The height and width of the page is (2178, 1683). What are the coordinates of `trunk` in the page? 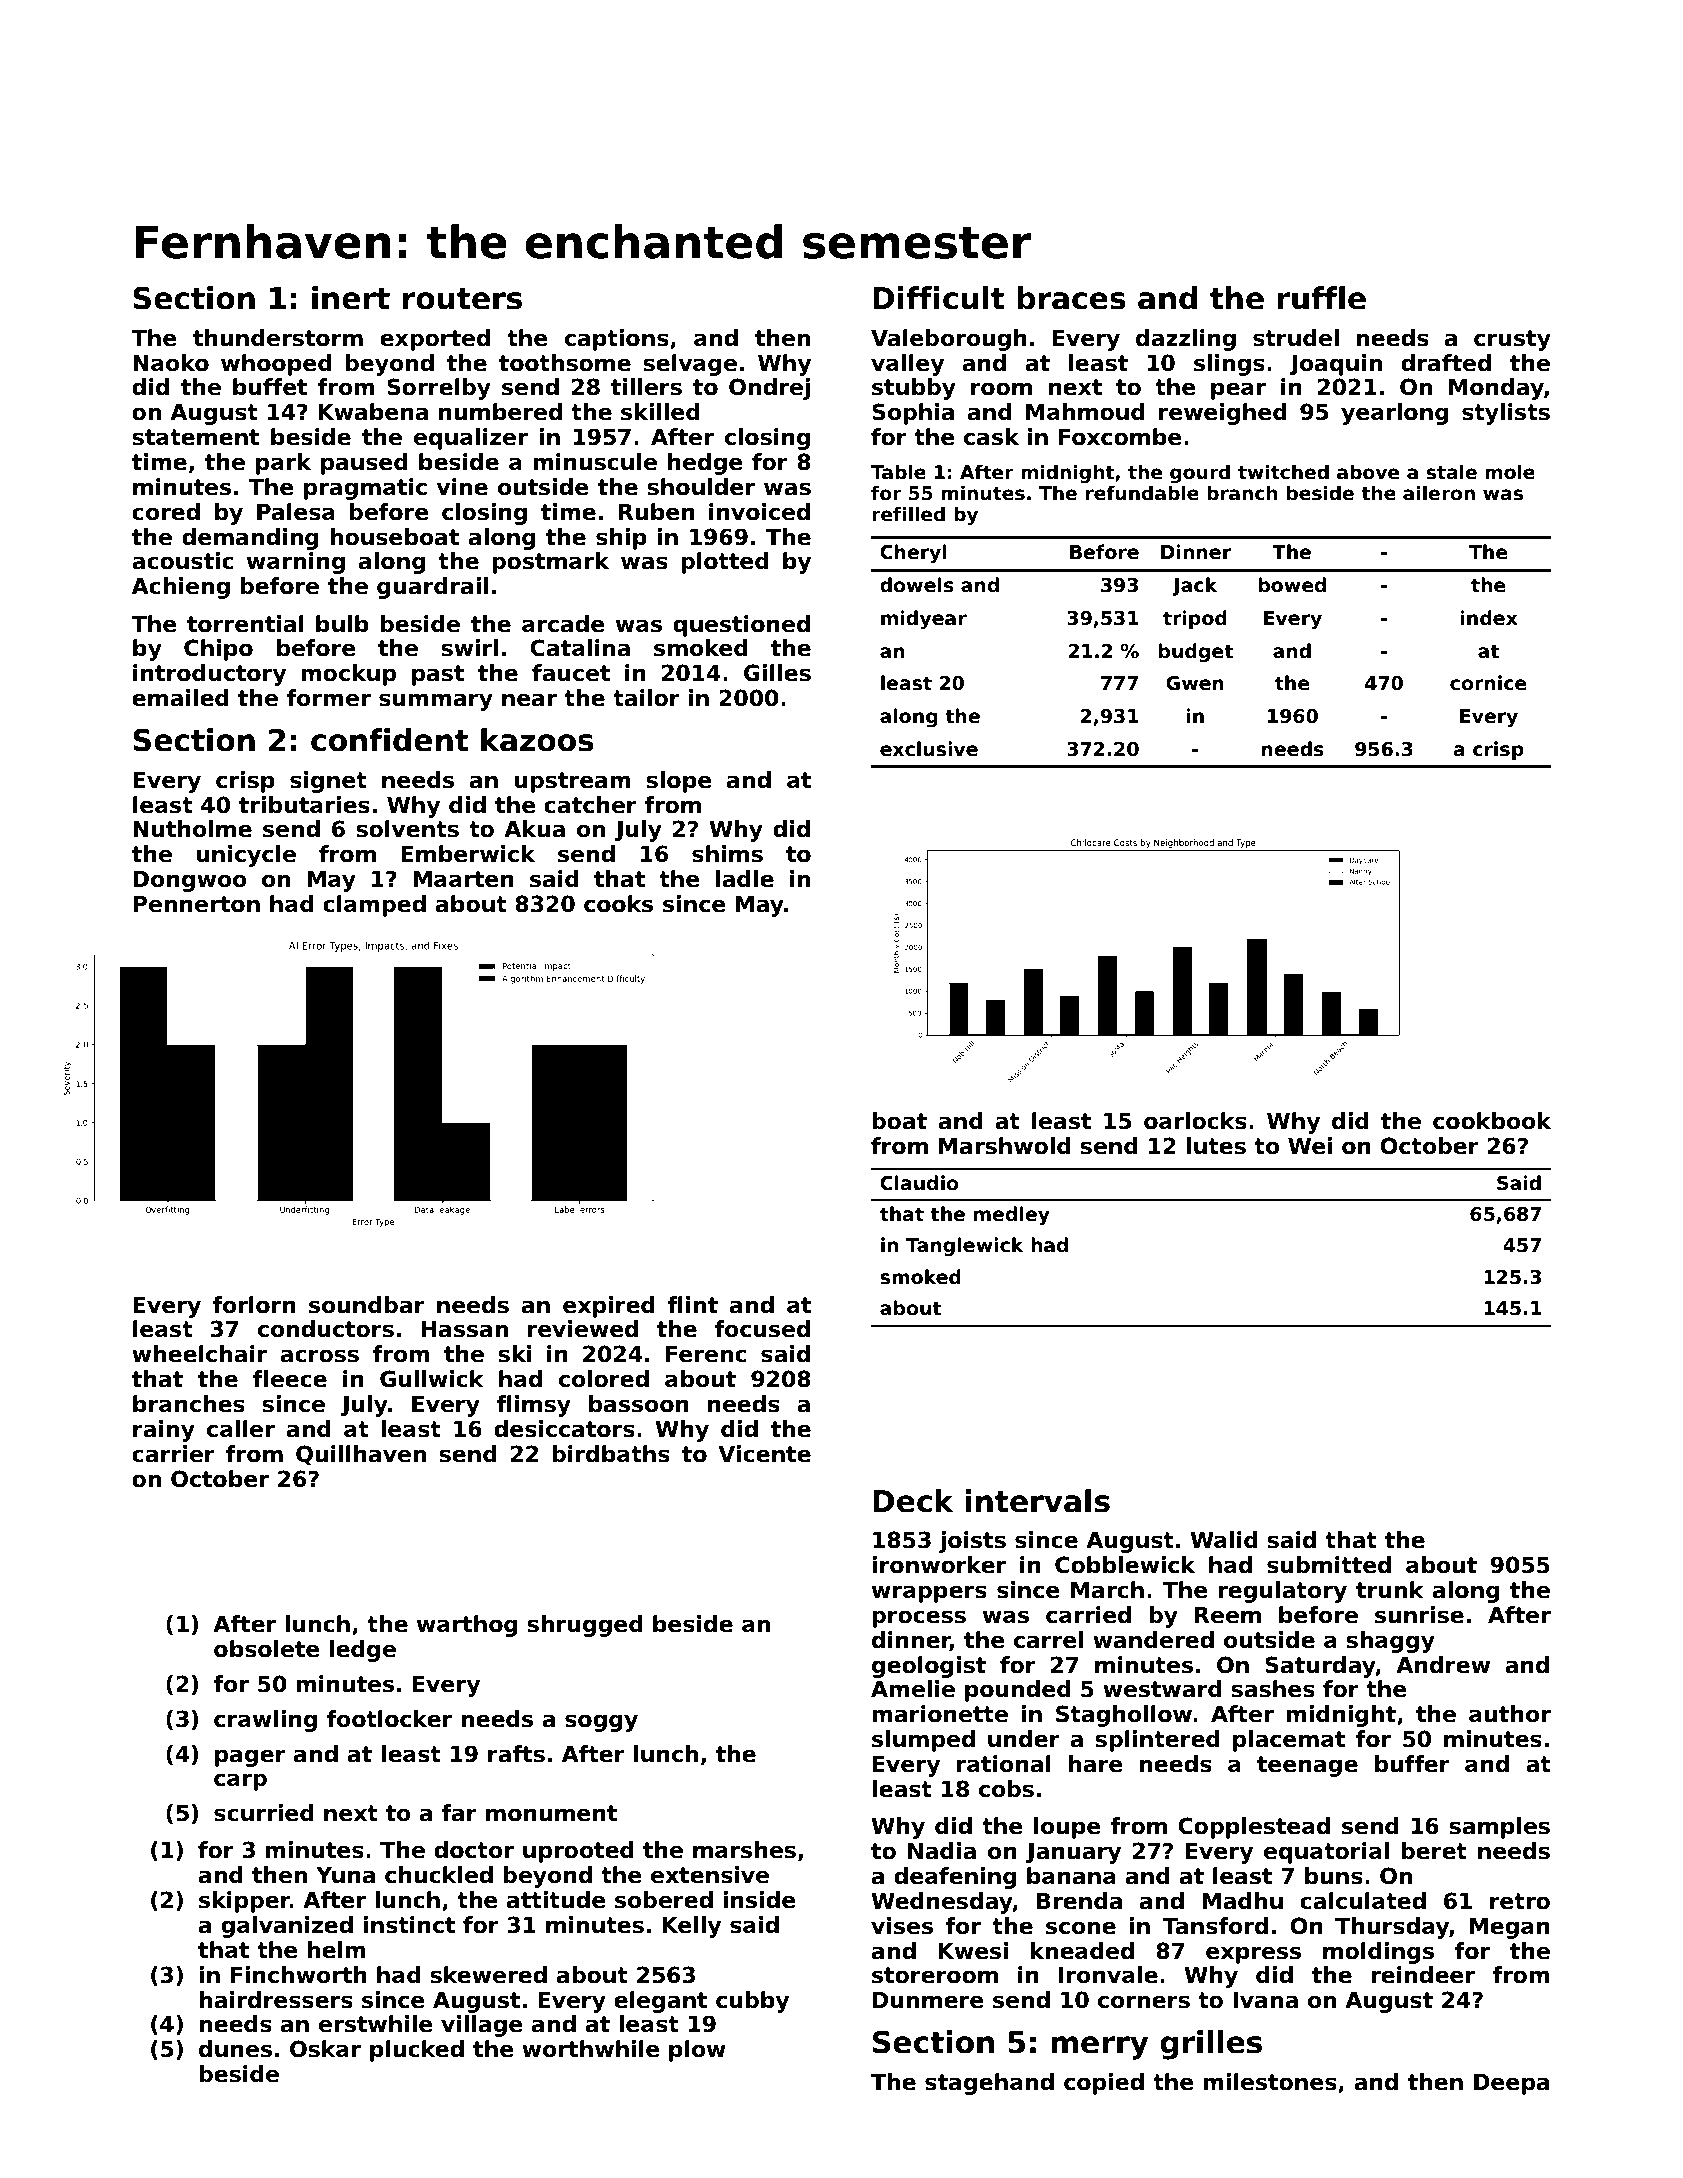 It's located at (1390, 1590).
